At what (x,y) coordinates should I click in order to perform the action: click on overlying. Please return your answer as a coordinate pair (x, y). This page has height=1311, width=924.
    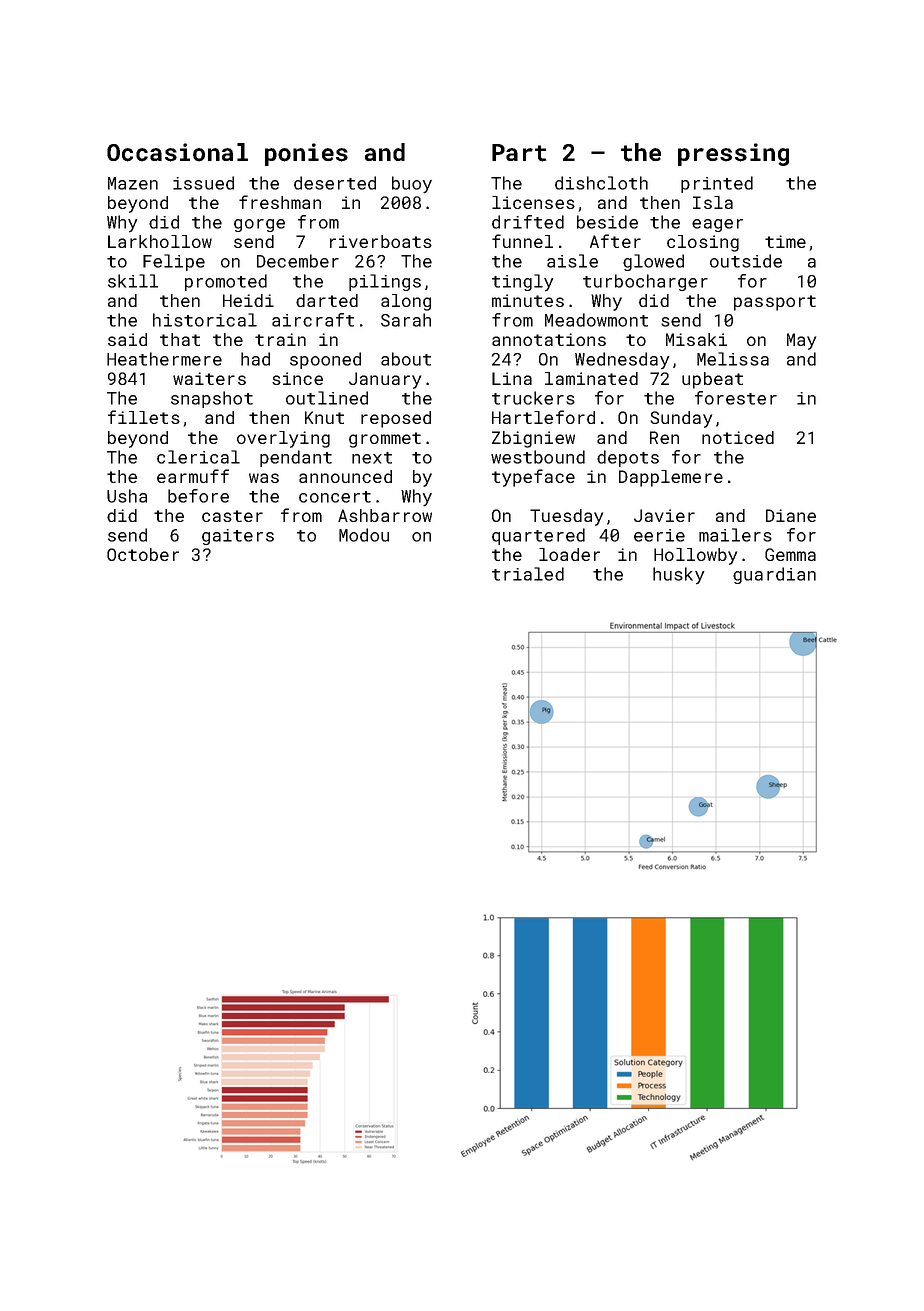
    Looking at the image, I should click on (283, 439).
